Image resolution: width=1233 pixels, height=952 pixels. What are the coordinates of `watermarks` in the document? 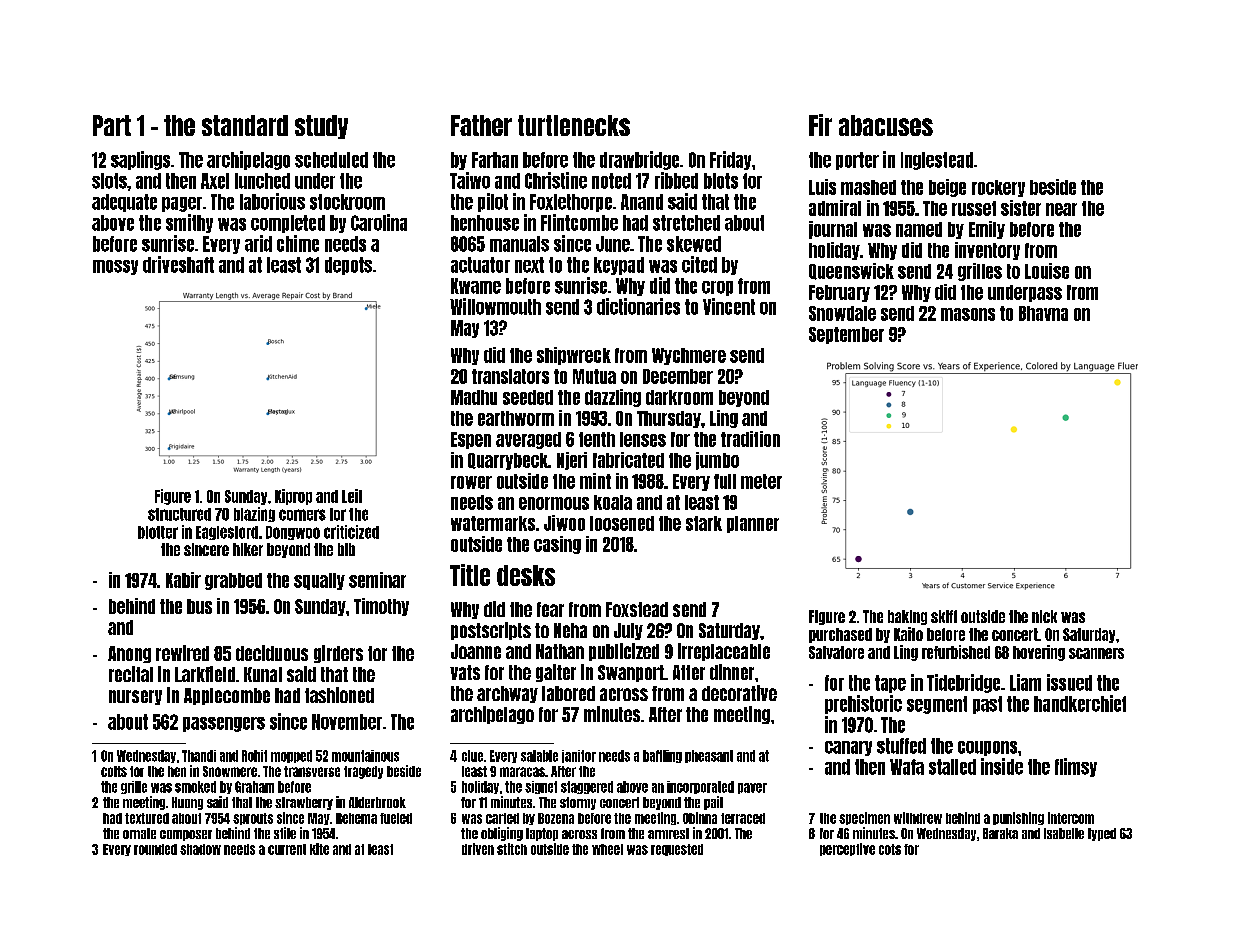 It's located at (493, 523).
